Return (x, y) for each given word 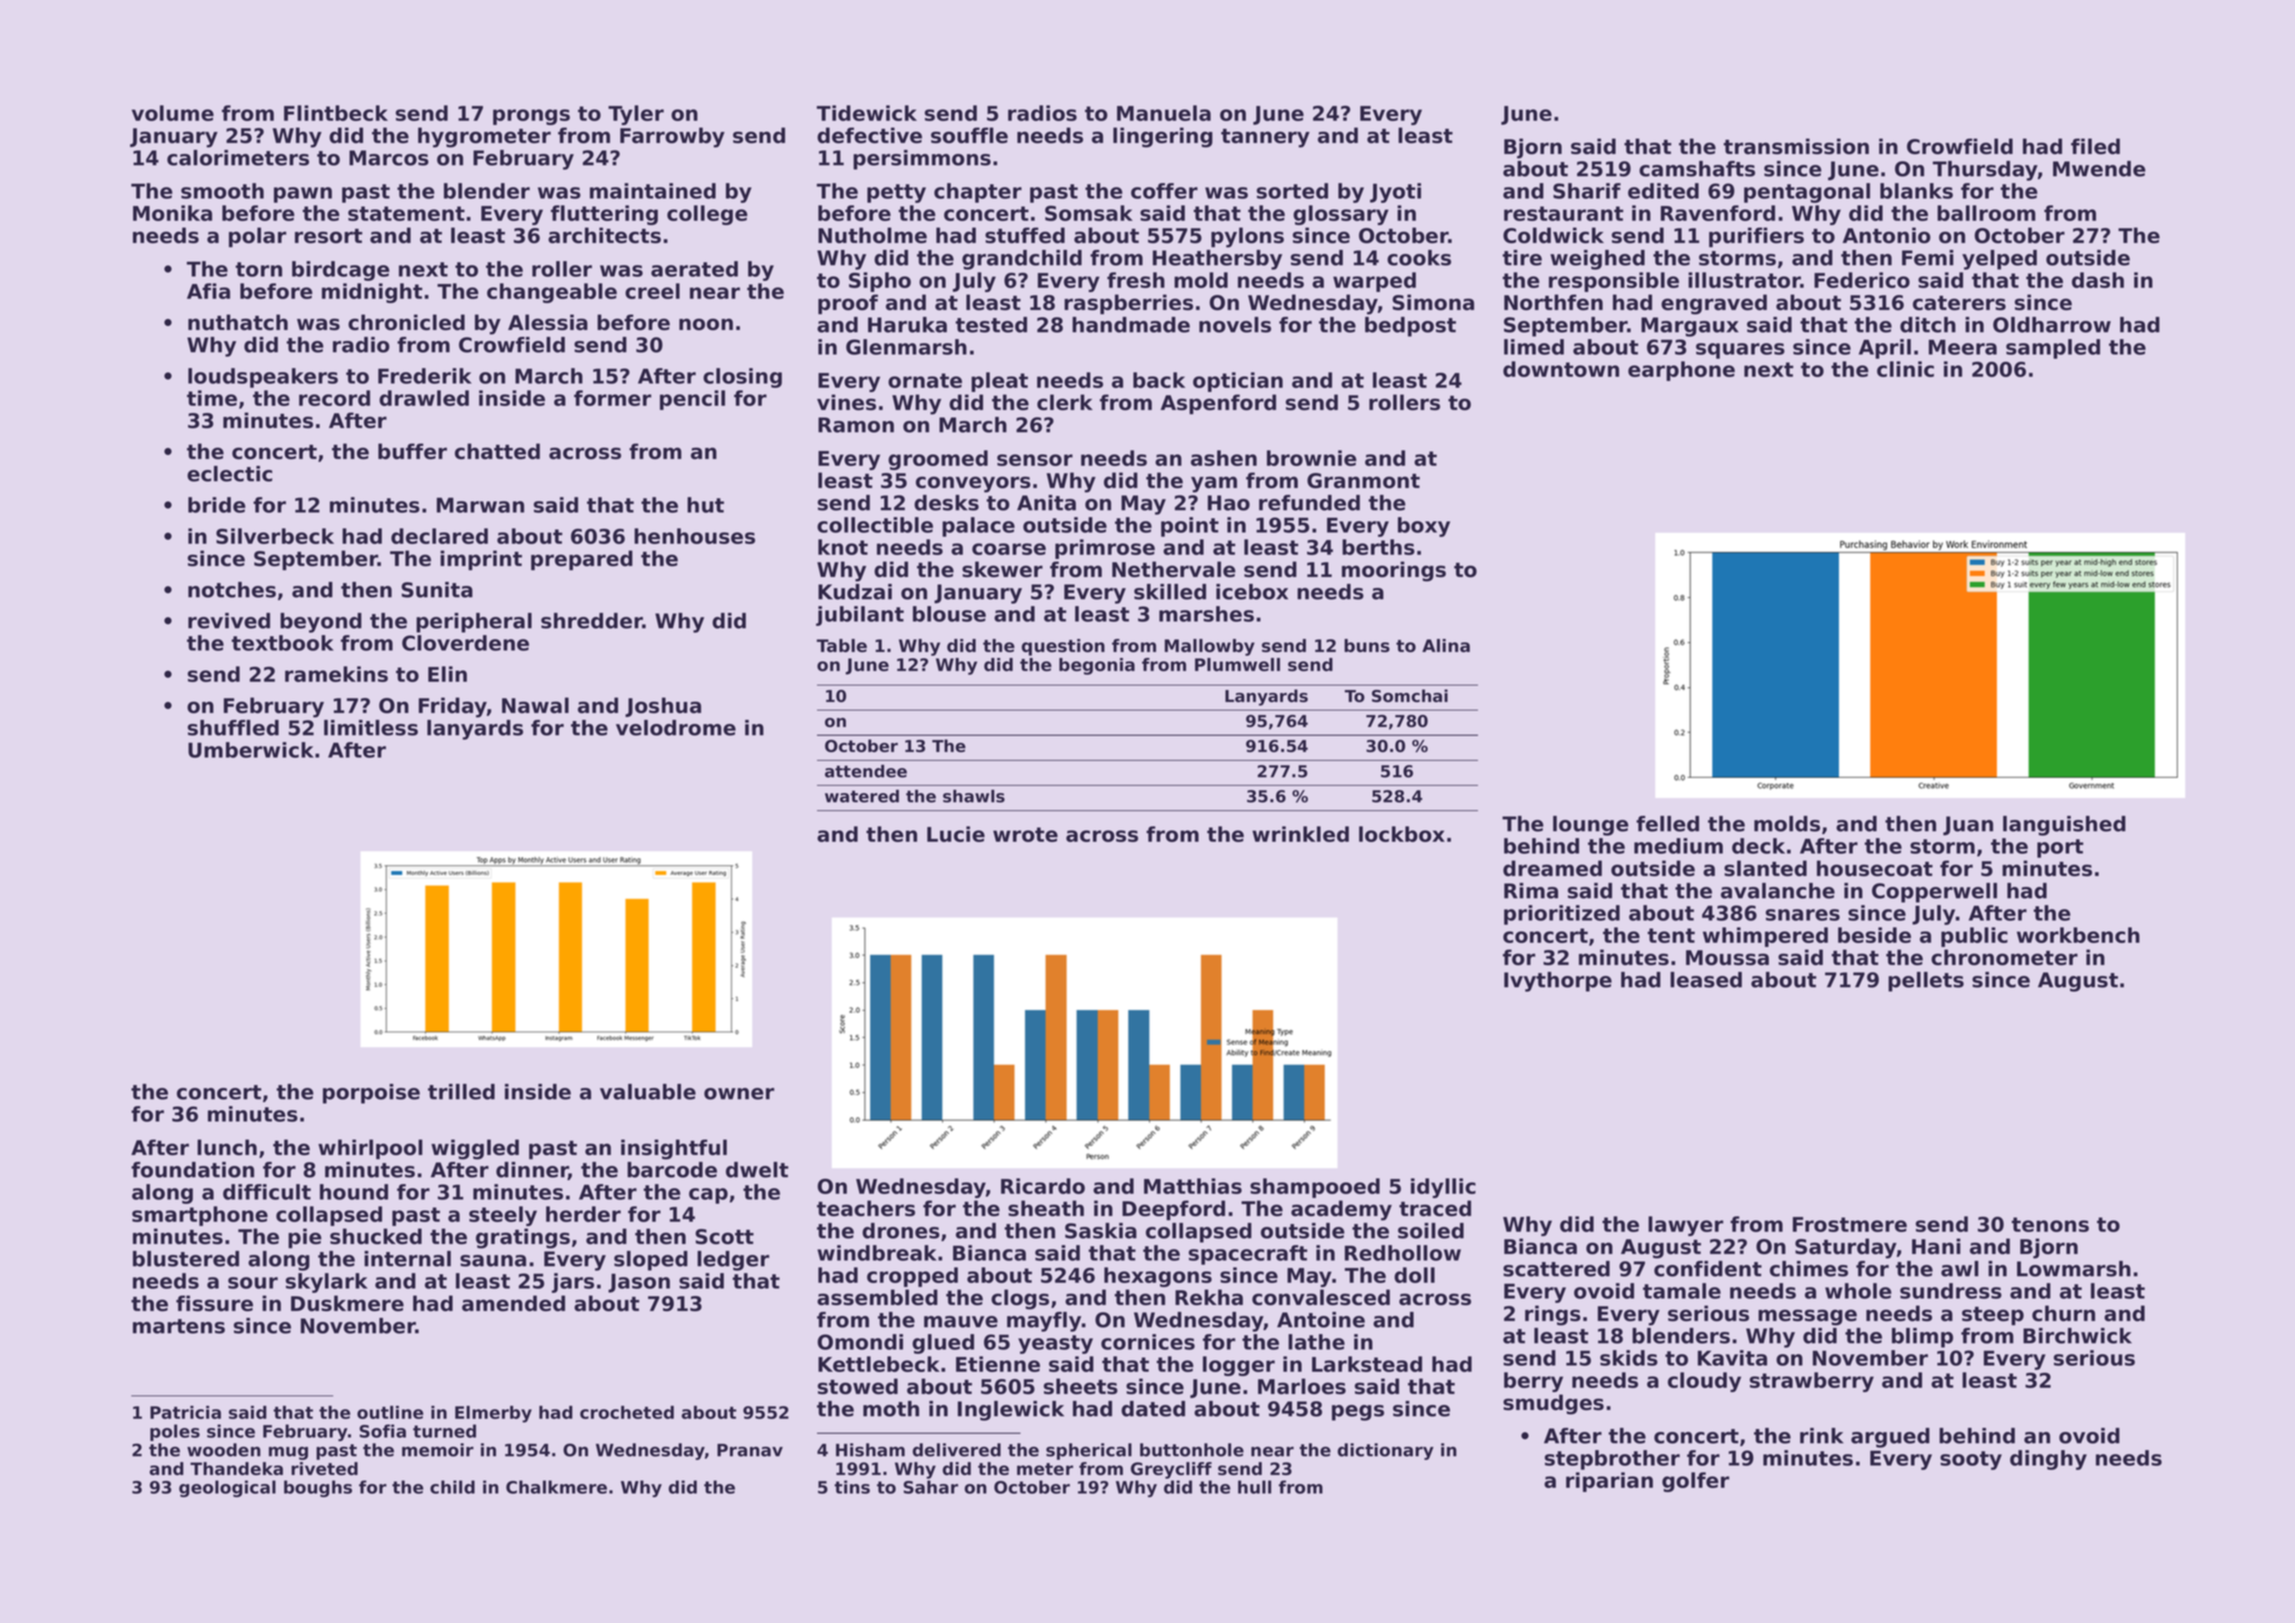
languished (2064, 826)
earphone (1681, 371)
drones (901, 1231)
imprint (481, 560)
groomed (938, 460)
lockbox (1402, 834)
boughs (318, 1488)
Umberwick (251, 750)
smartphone (200, 1216)
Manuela (1164, 113)
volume (173, 113)
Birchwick (2077, 1336)
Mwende (2099, 169)
